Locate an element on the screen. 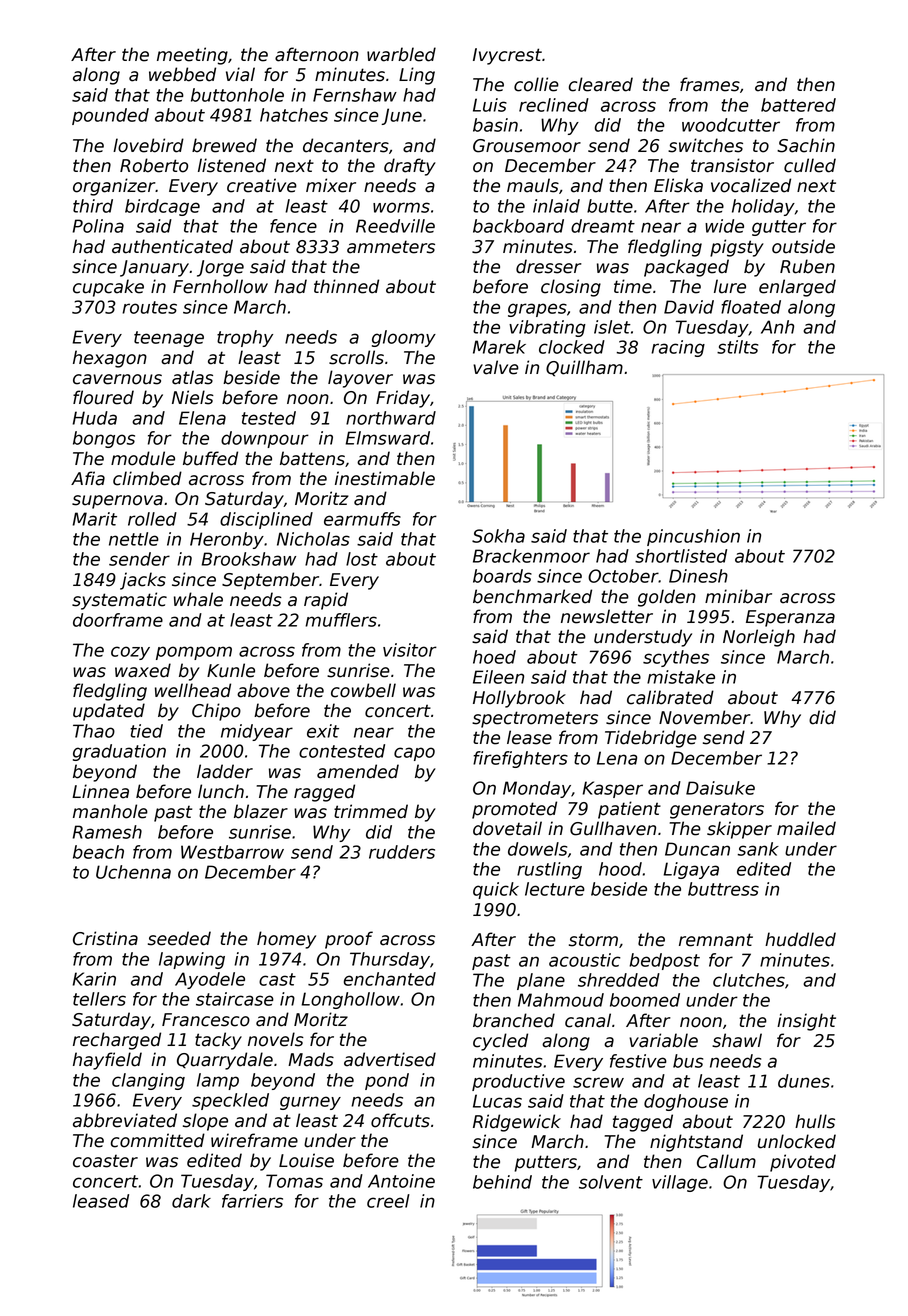  frames is located at coordinates (710, 84).
